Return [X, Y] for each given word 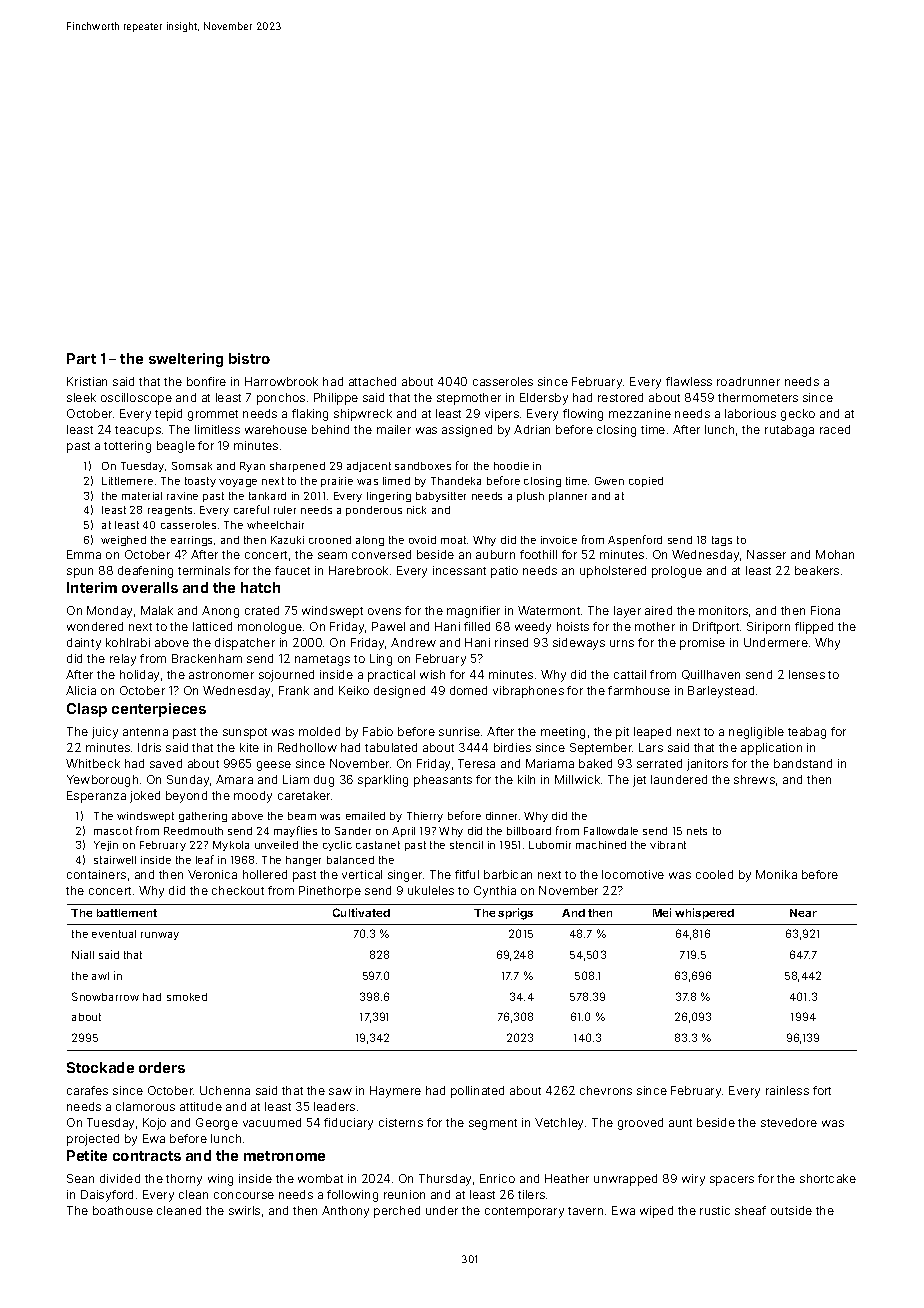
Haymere [395, 1092]
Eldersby [544, 399]
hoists [573, 626]
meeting [563, 733]
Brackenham [207, 658]
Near [803, 913]
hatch [260, 587]
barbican [508, 874]
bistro [249, 358]
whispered [704, 913]
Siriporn [768, 628]
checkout [238, 890]
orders [162, 1067]
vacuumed [272, 1122]
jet [639, 781]
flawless [689, 381]
